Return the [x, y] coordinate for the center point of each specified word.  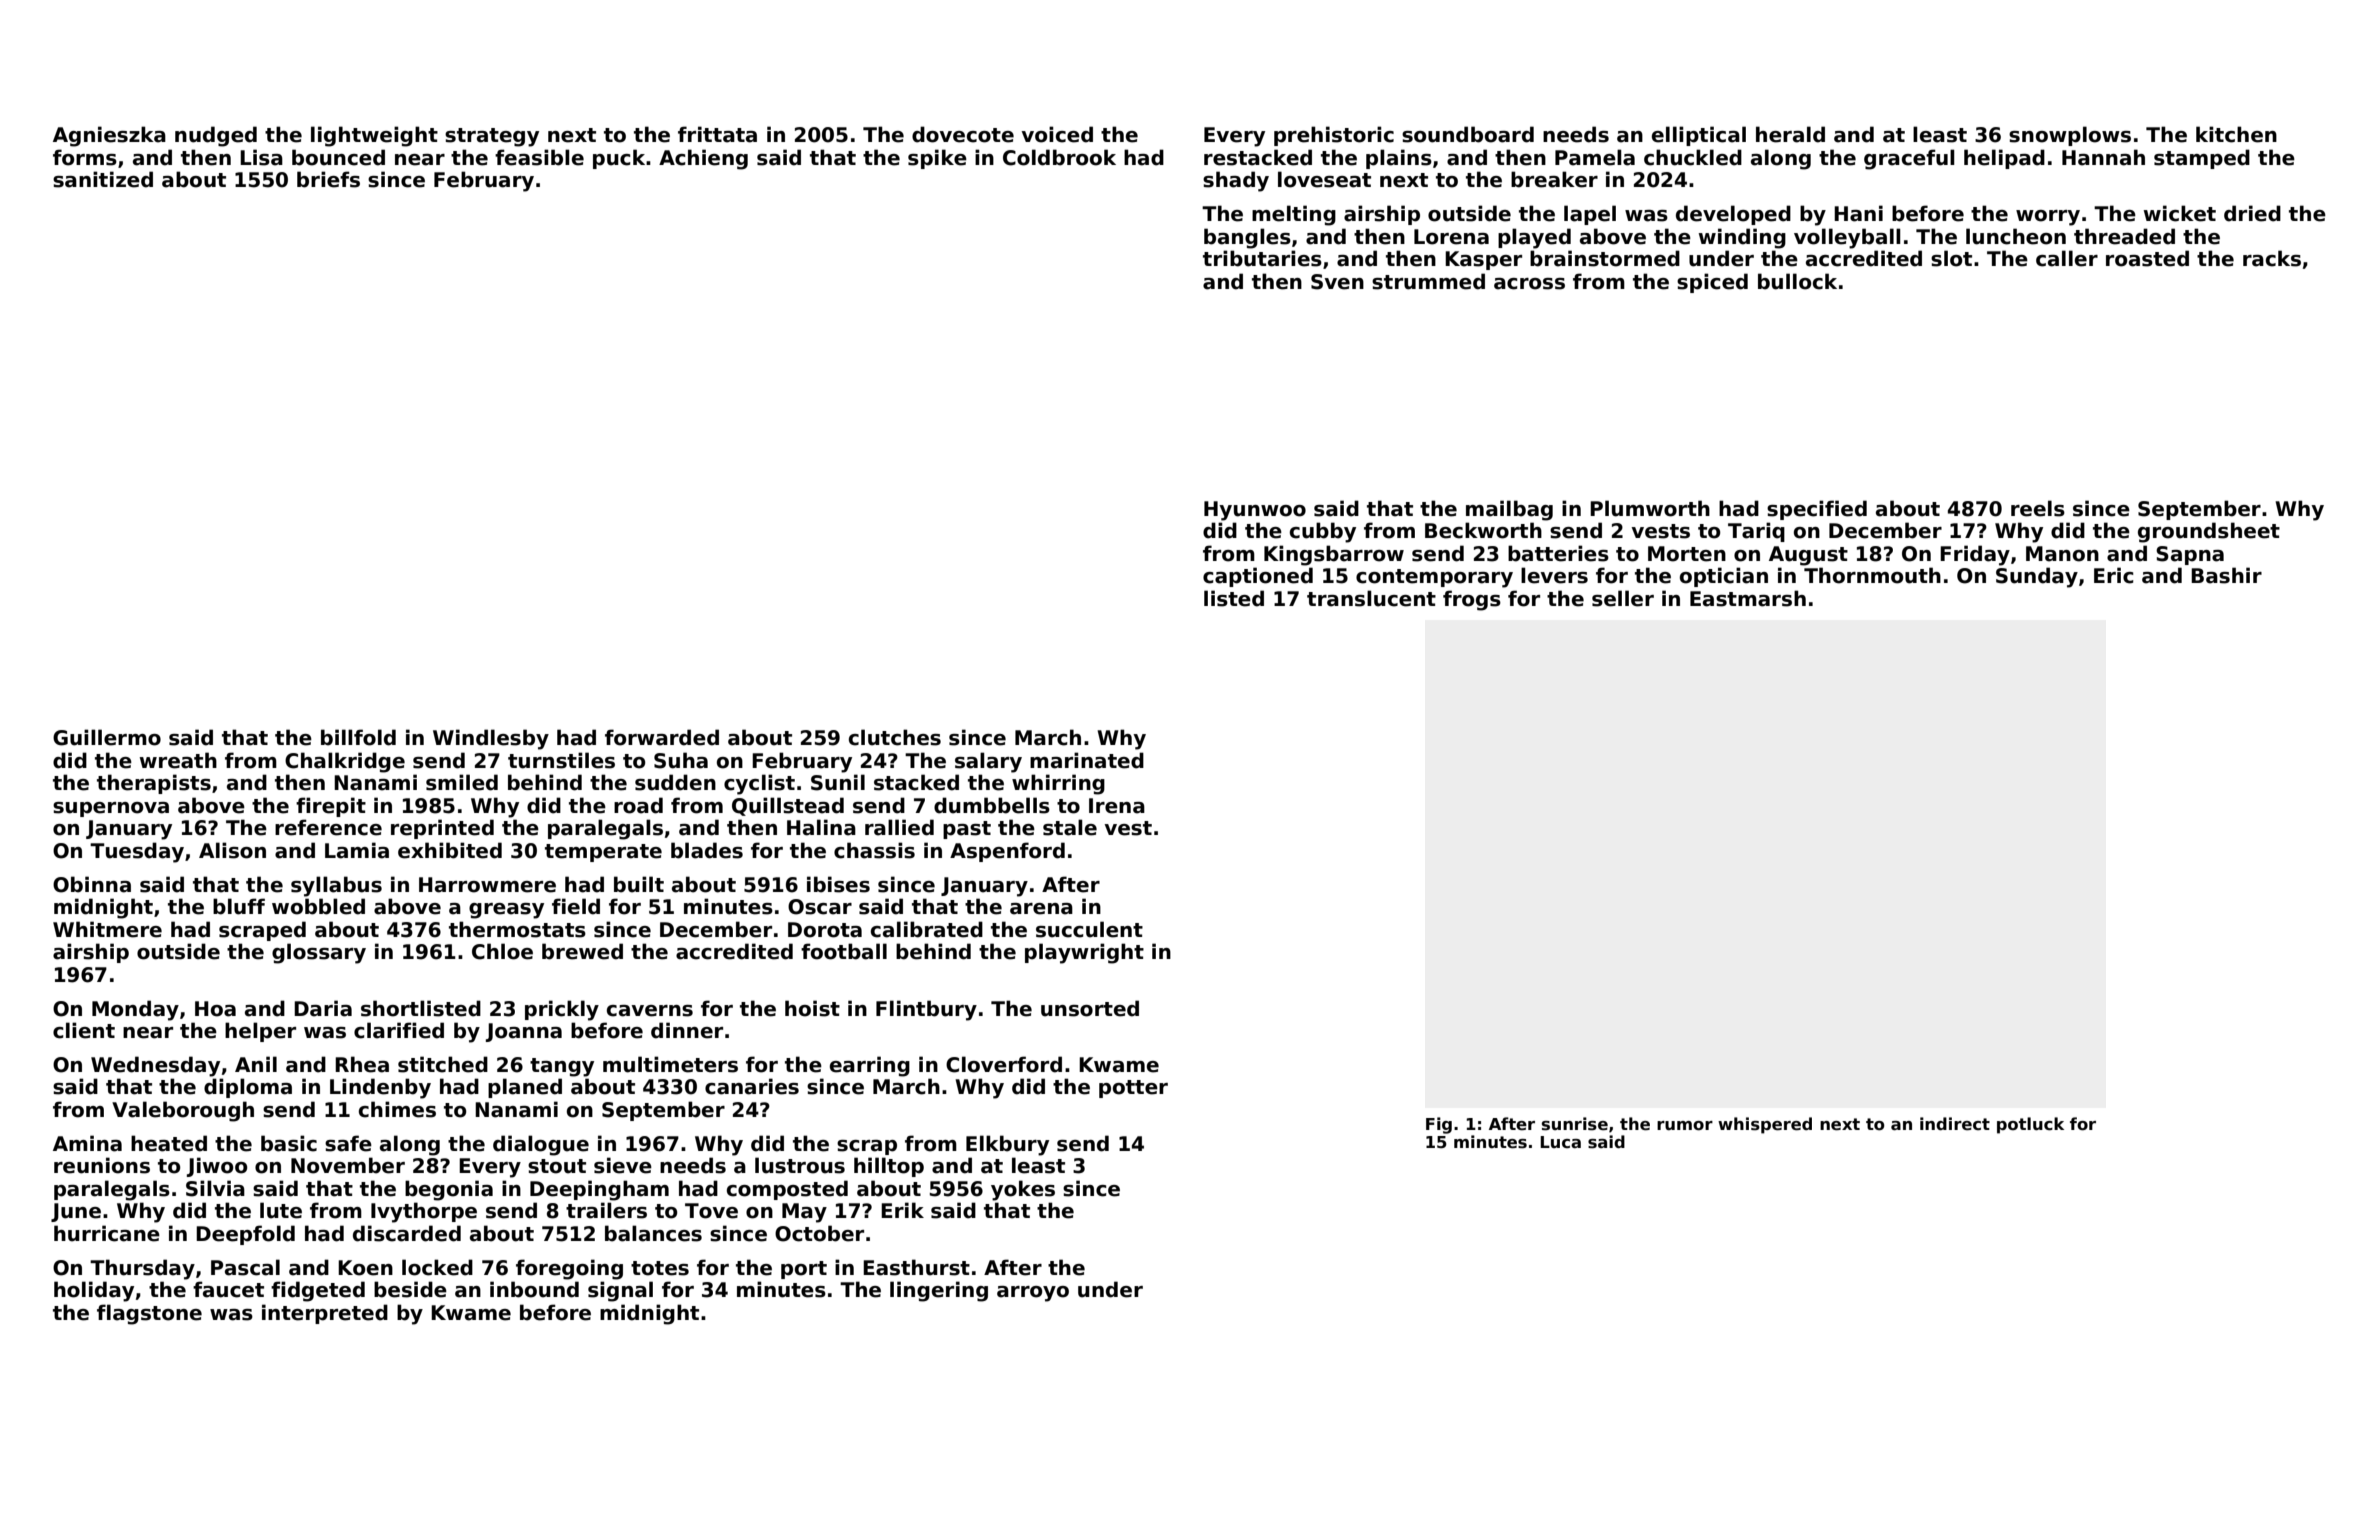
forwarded [662, 737]
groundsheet [2209, 532]
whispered [1765, 1125]
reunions [102, 1165]
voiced [1057, 134]
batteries [1558, 553]
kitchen [2236, 134]
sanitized [103, 179]
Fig [1439, 1125]
